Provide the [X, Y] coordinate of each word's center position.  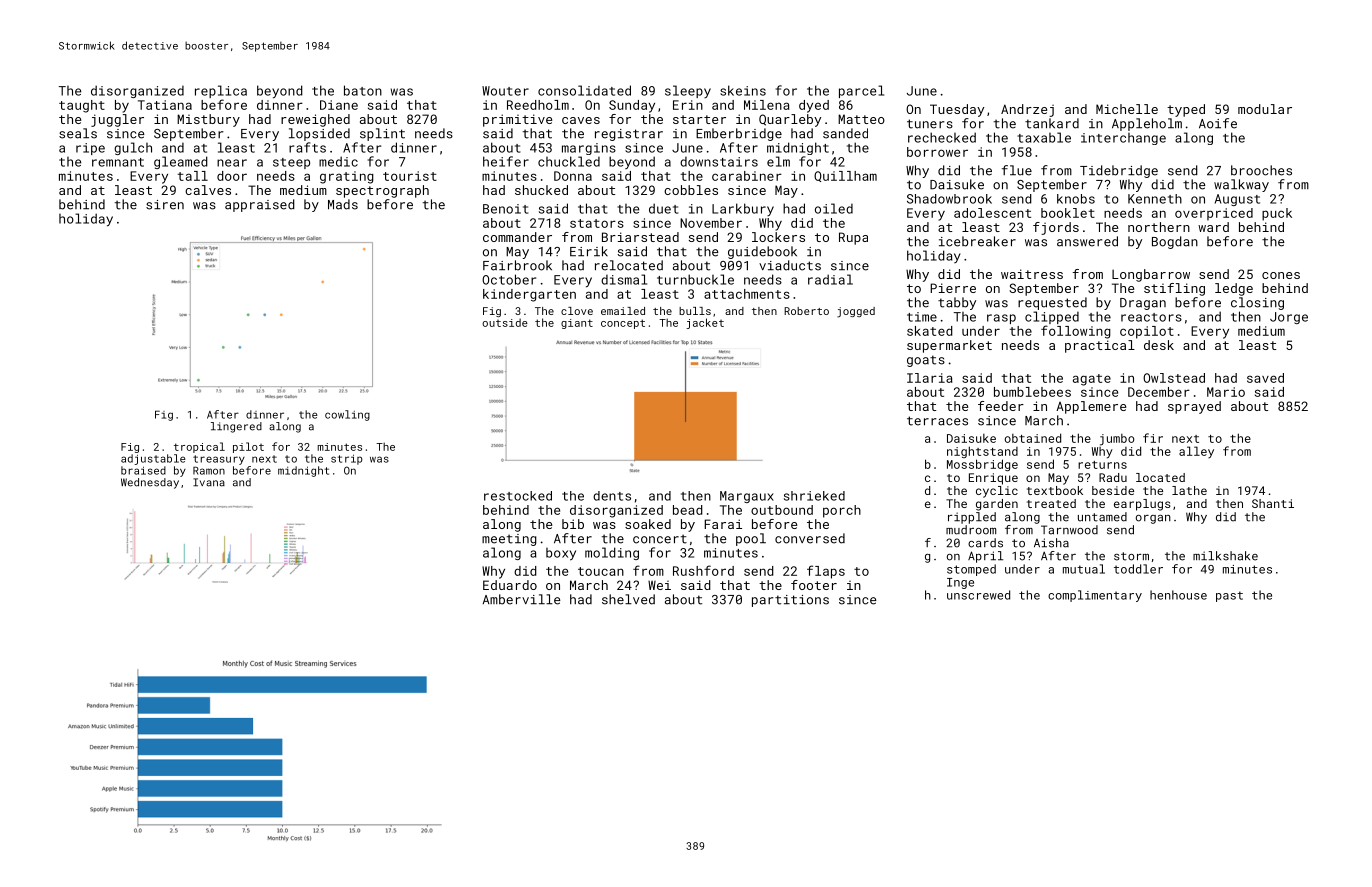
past [1229, 596]
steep [291, 163]
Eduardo [510, 585]
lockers [778, 237]
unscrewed [978, 595]
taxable [1044, 137]
